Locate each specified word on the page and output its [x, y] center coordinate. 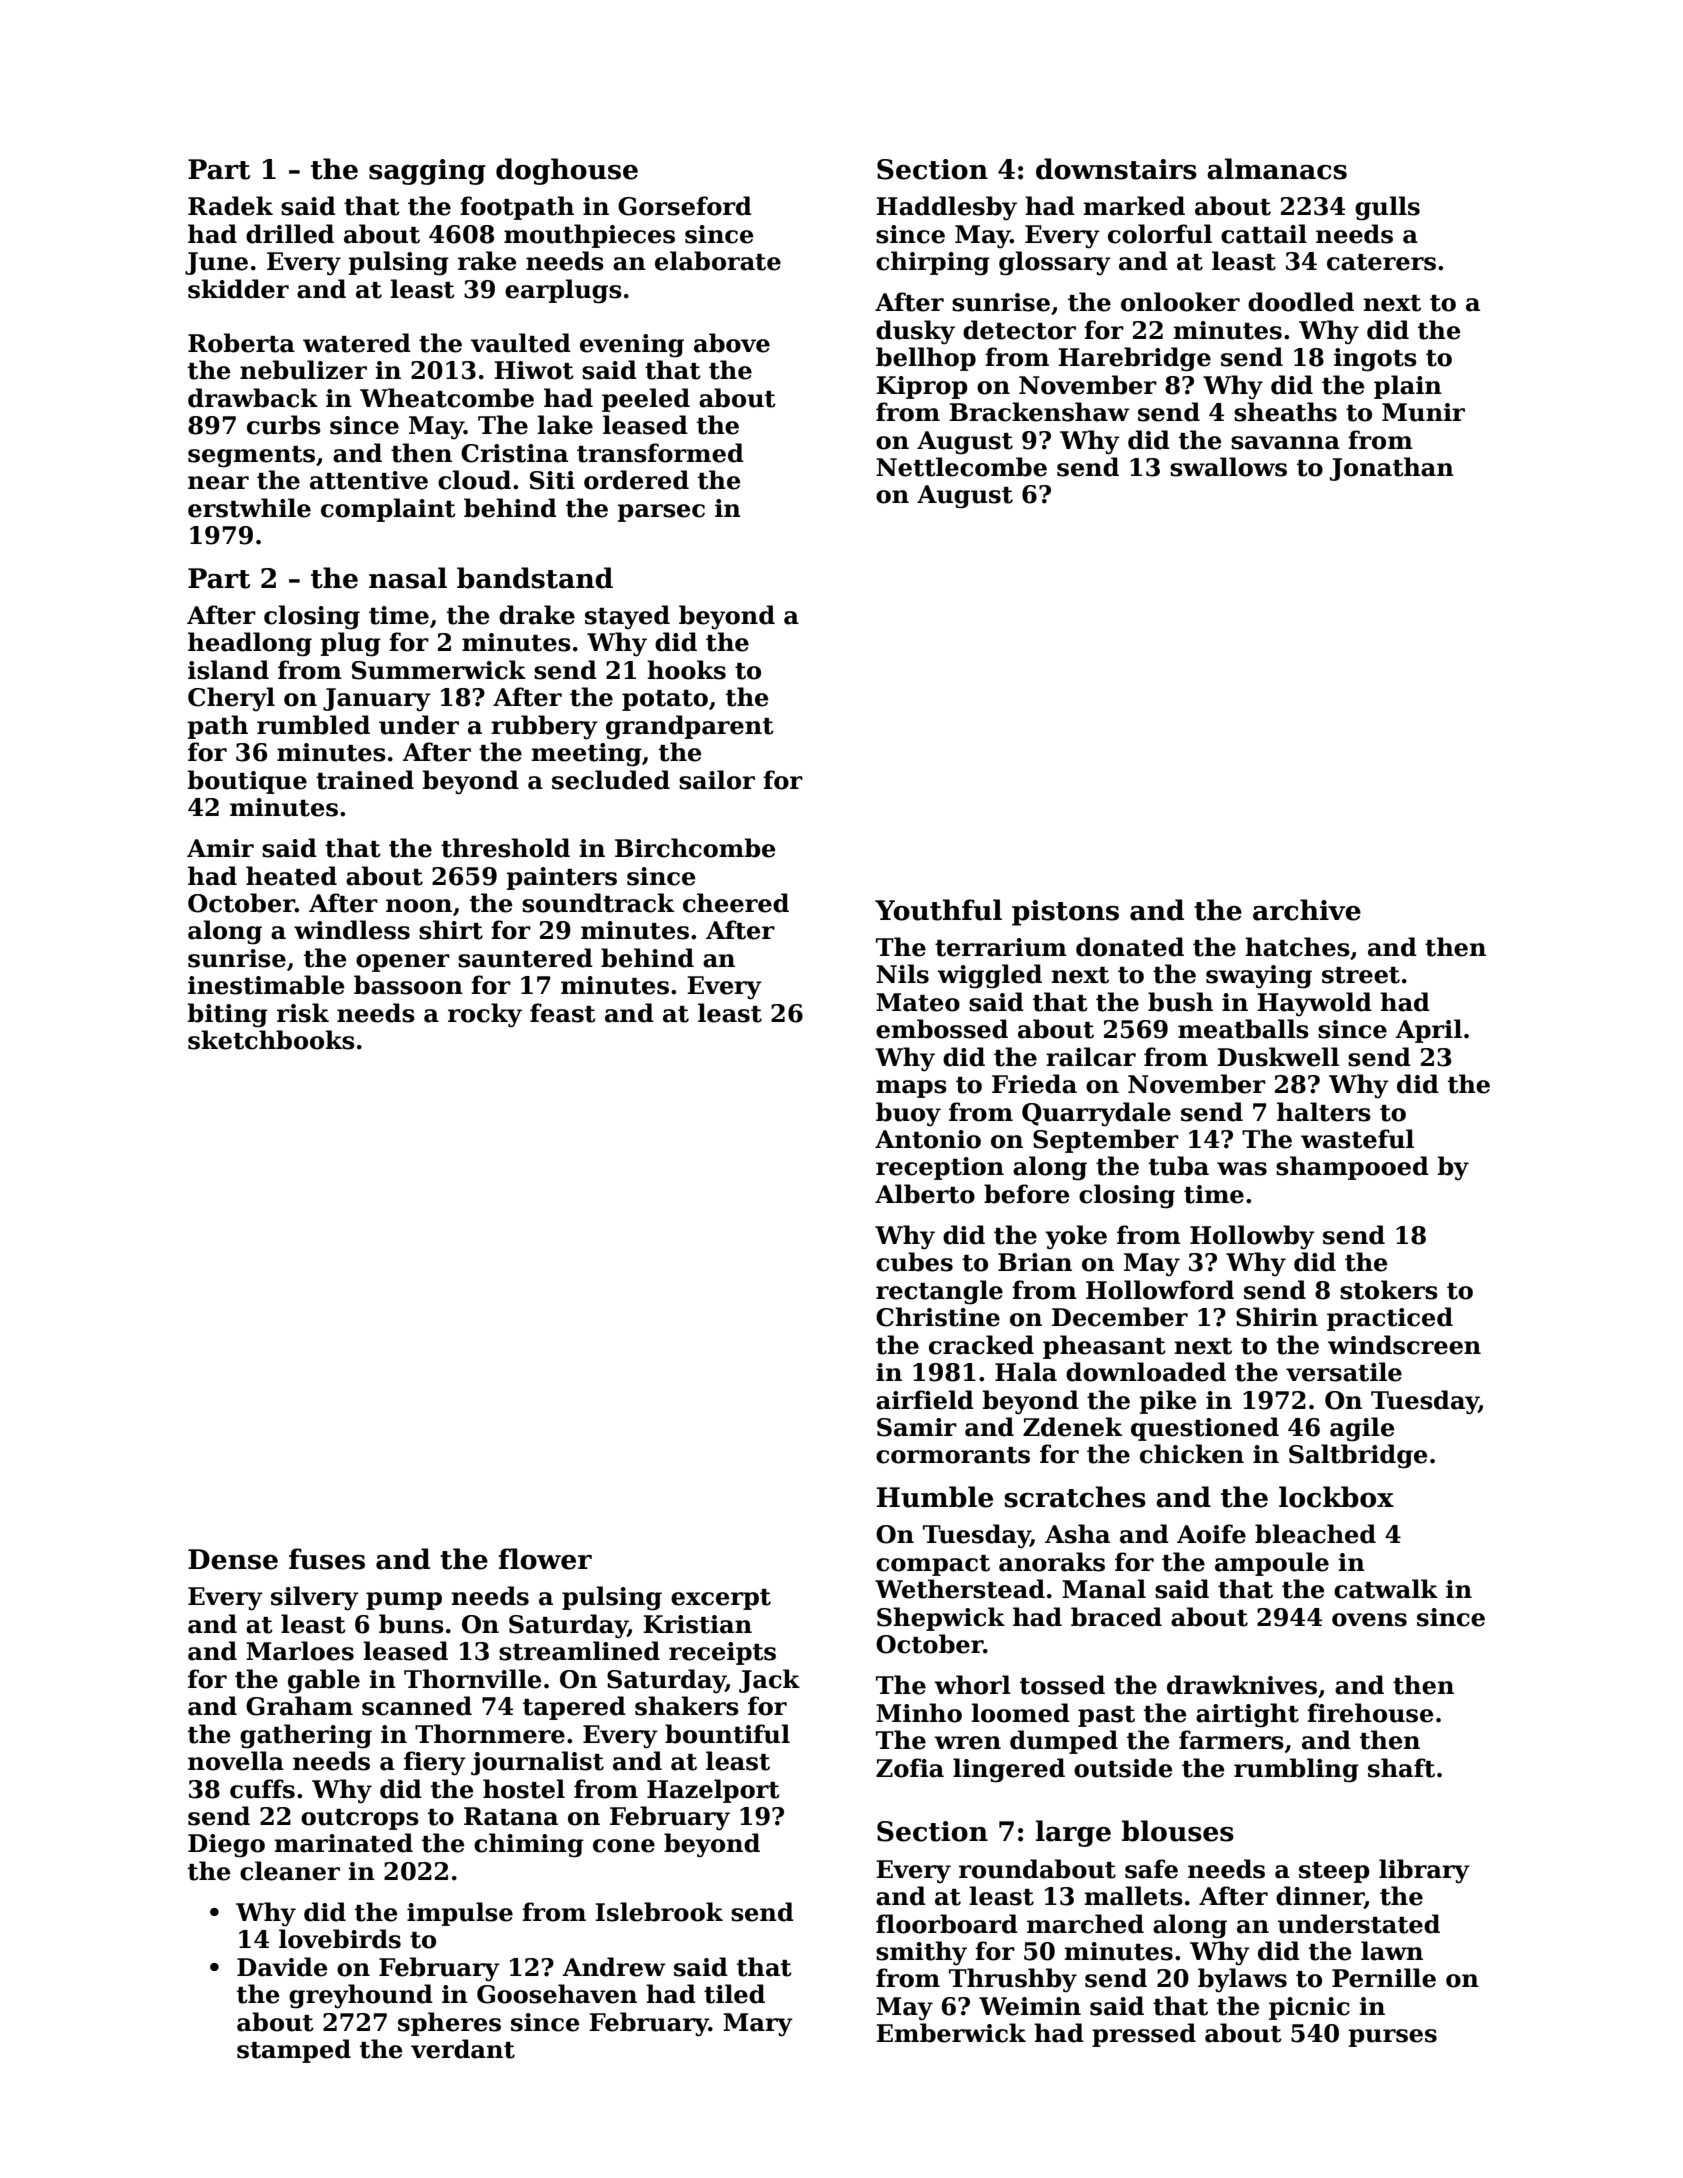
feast [563, 1013]
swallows [1228, 467]
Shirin [1277, 1317]
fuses [327, 1559]
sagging [427, 172]
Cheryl [231, 699]
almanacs [1277, 169]
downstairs [1116, 169]
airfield [925, 1400]
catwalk [1386, 1589]
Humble [935, 1497]
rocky [485, 1015]
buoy [908, 1114]
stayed [627, 617]
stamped [294, 2051]
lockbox [1336, 1497]
